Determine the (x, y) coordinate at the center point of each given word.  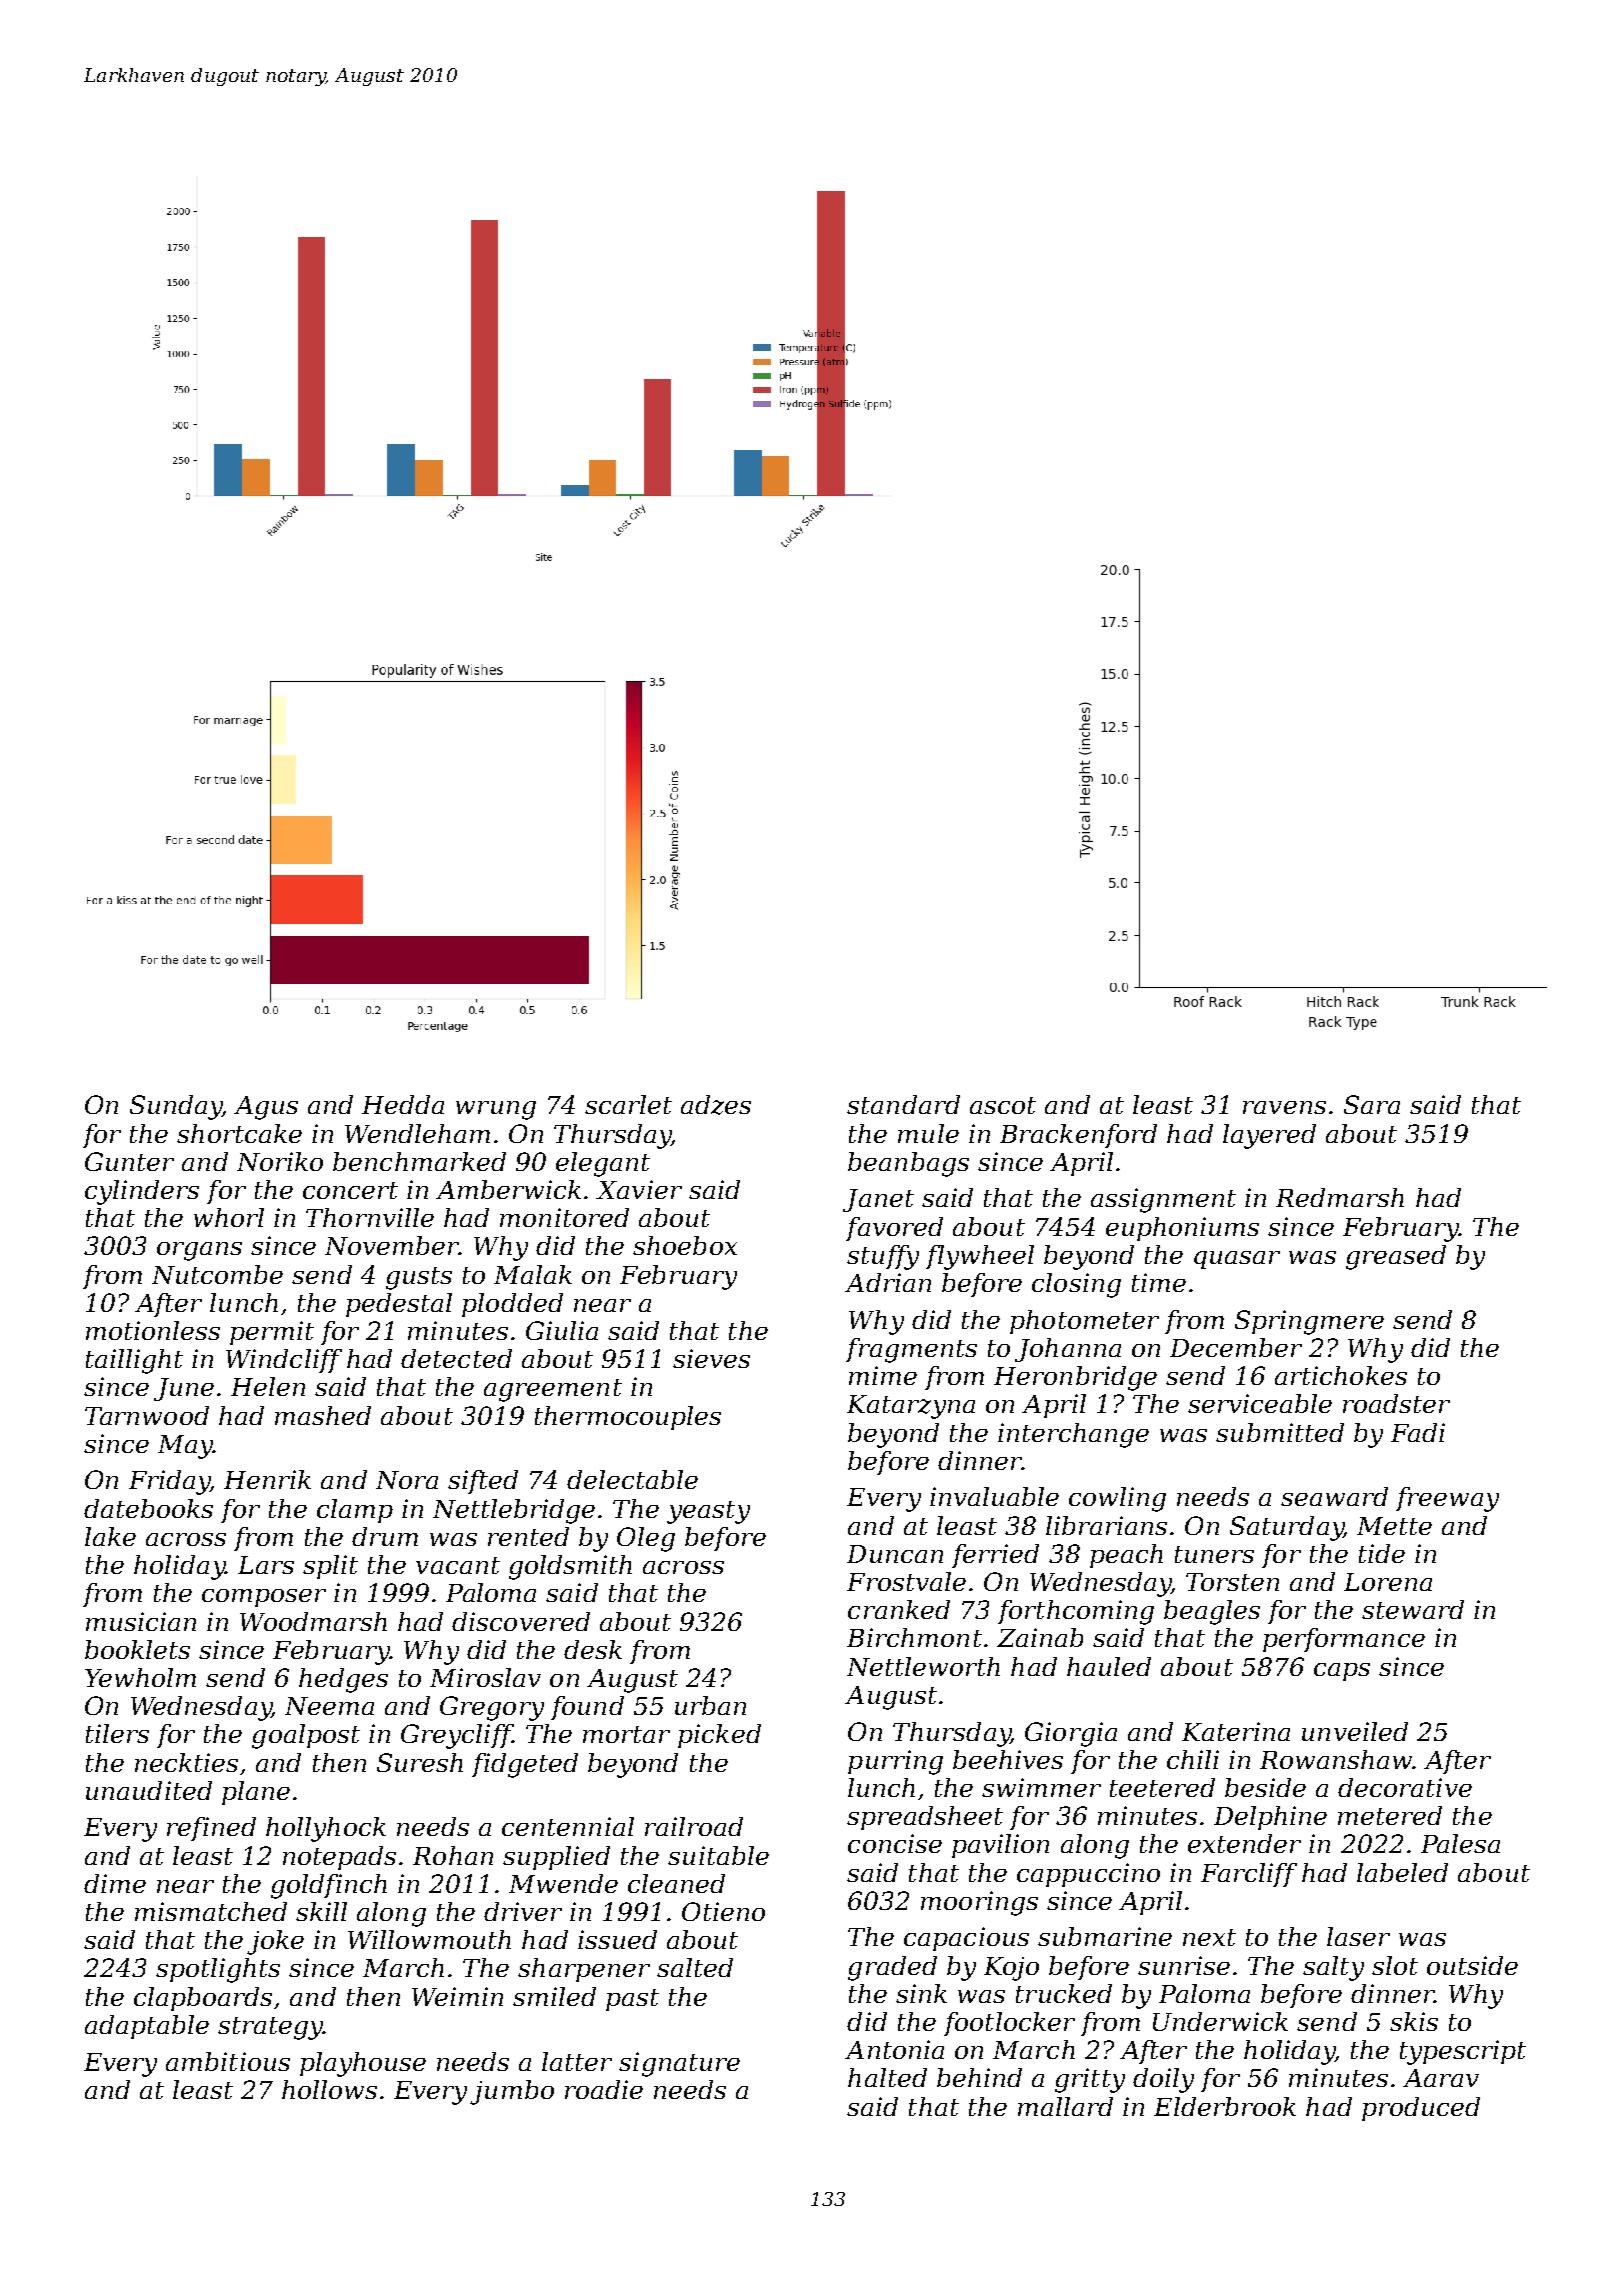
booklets (137, 1649)
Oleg (646, 1539)
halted (887, 2077)
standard (903, 1104)
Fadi (1418, 1432)
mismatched (211, 1911)
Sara (1372, 1104)
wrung (496, 1110)
